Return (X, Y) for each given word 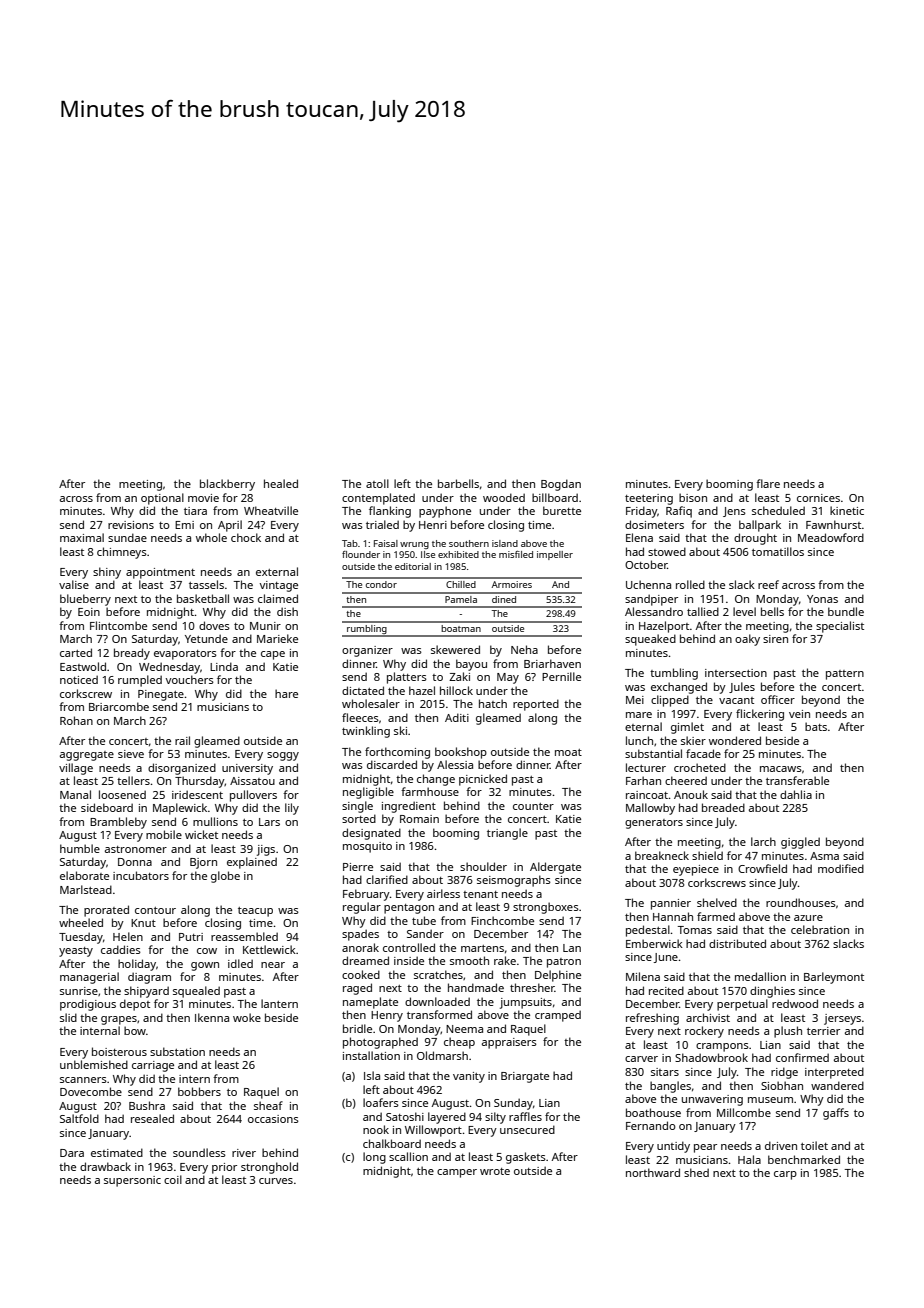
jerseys (842, 1019)
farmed (716, 916)
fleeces (360, 717)
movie (203, 498)
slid (68, 1017)
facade (703, 753)
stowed (667, 551)
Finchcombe (502, 920)
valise (74, 584)
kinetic (847, 510)
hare (286, 693)
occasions (273, 1119)
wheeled (81, 922)
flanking (390, 512)
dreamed (365, 960)
